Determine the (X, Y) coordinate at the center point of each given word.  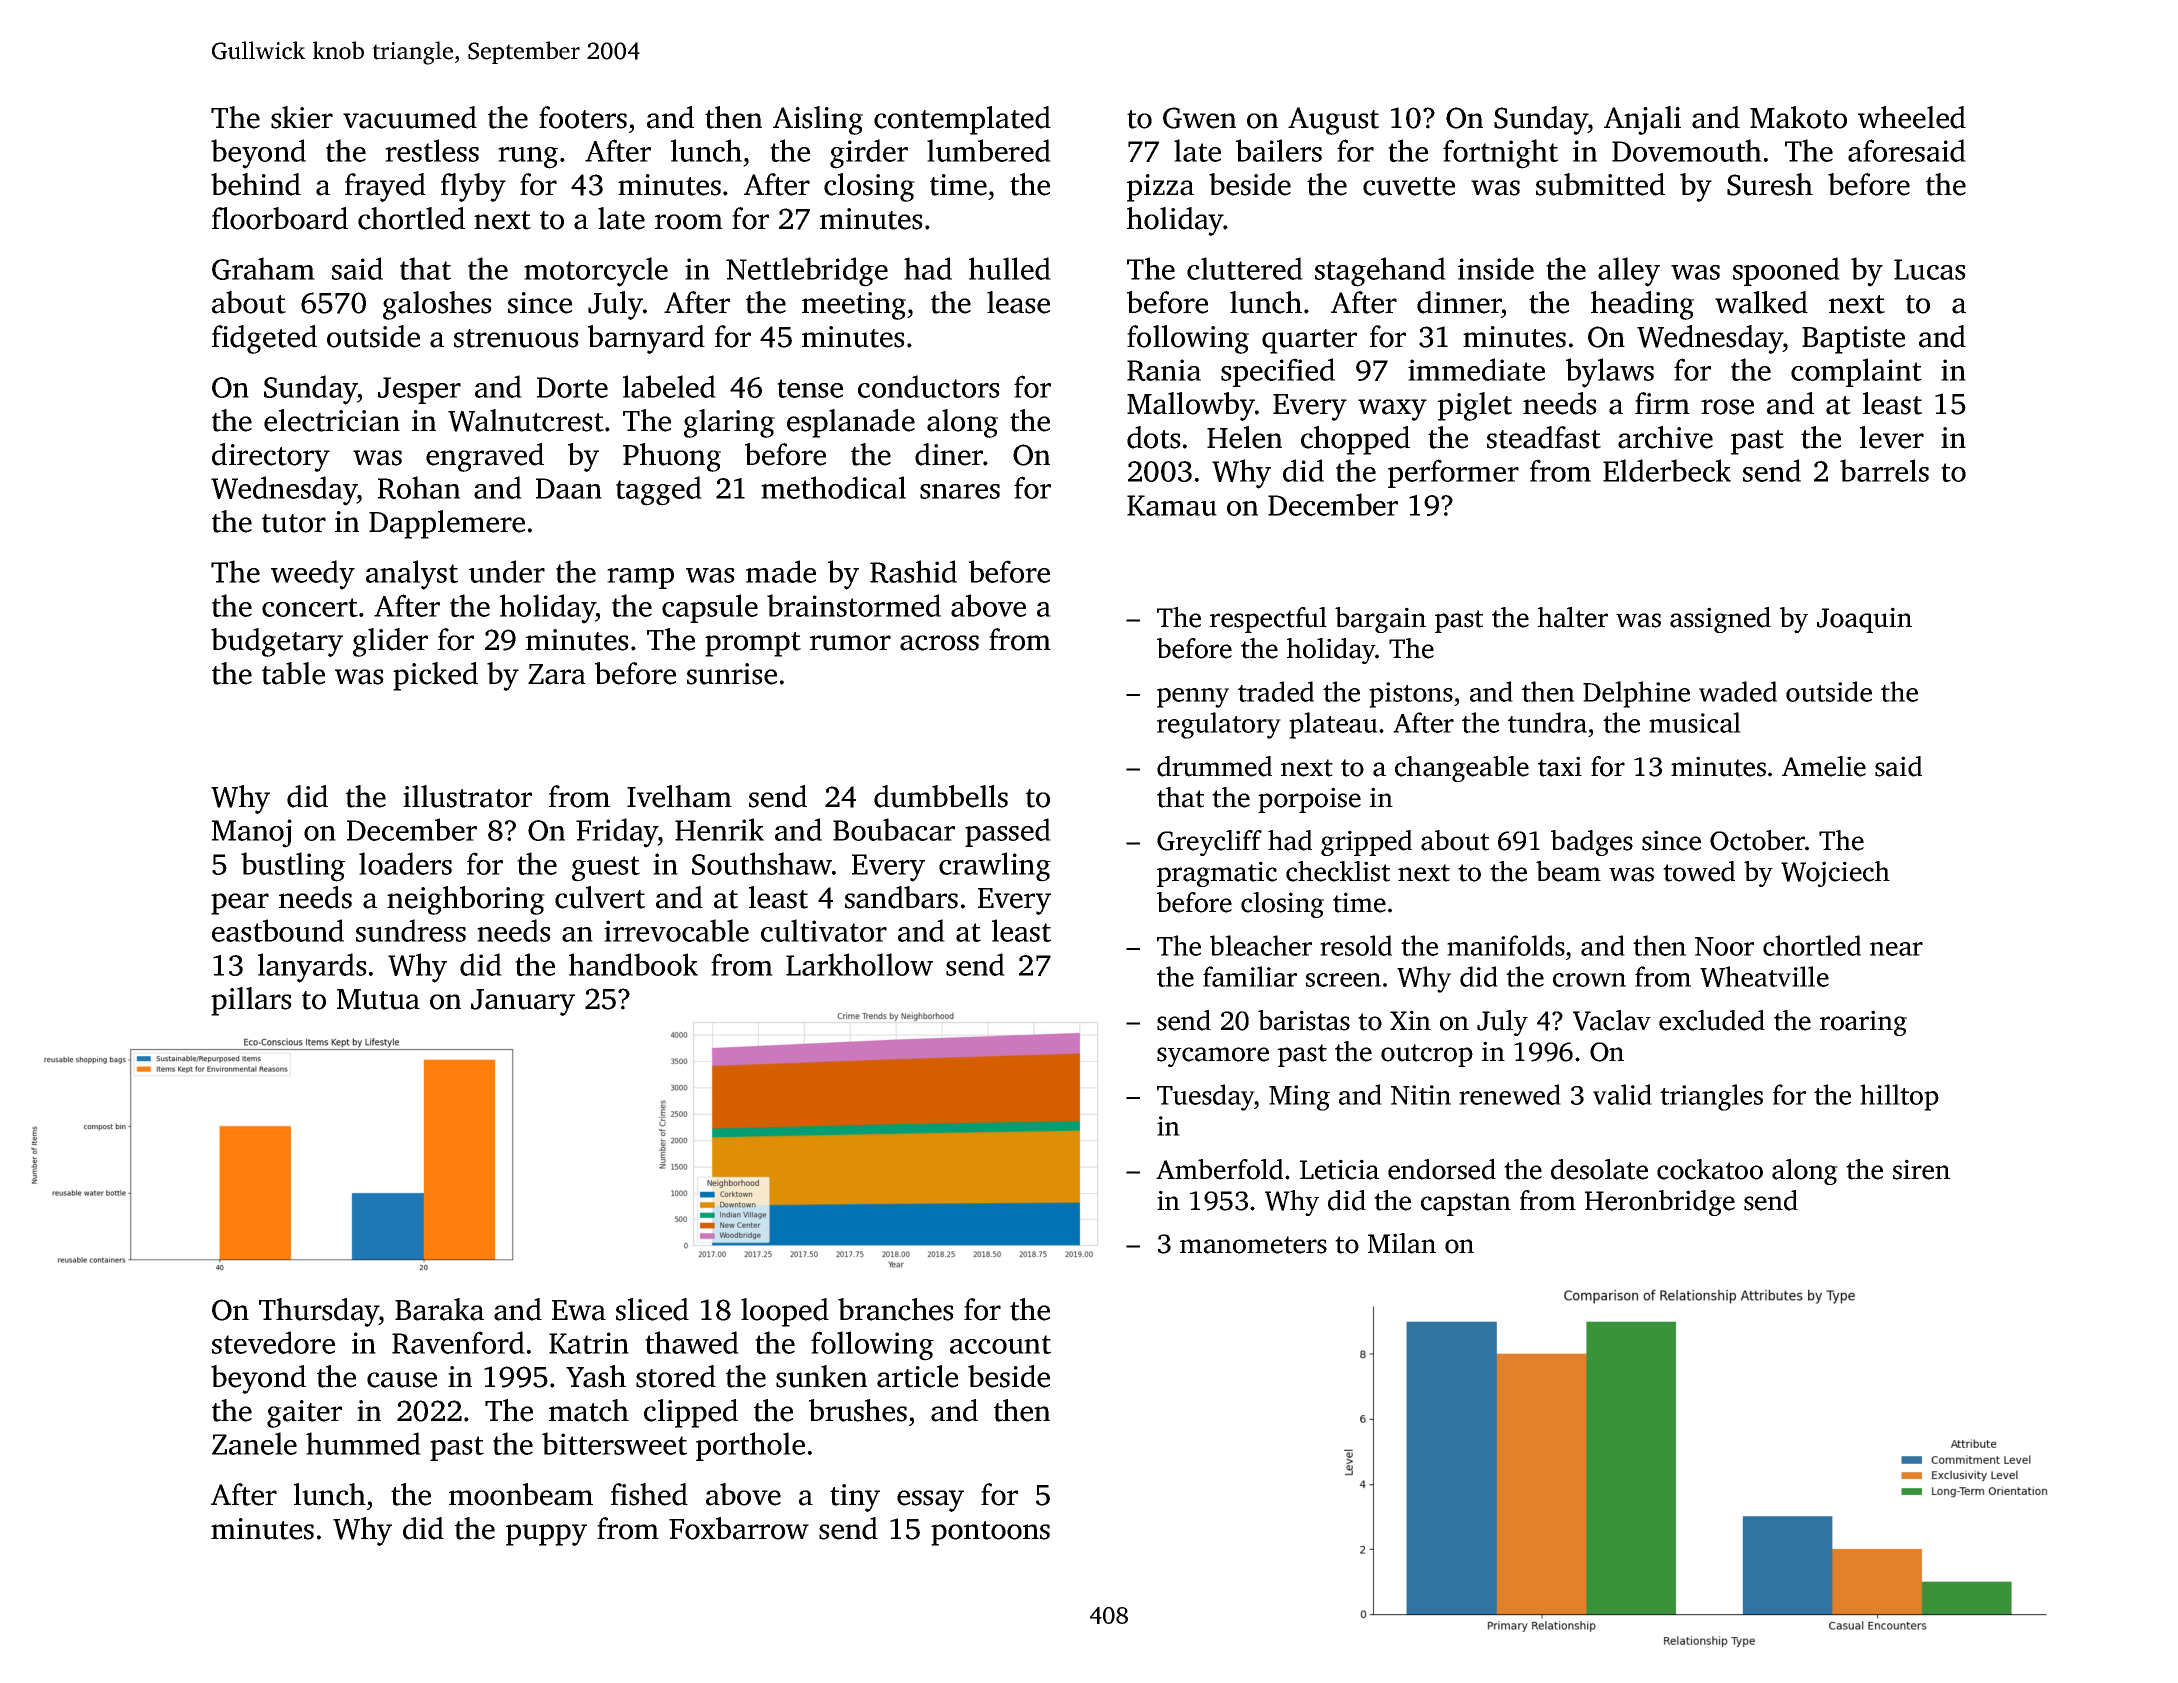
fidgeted (264, 339)
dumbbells (941, 796)
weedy (313, 575)
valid (1622, 1094)
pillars (251, 1001)
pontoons (990, 1533)
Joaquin (1864, 620)
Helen (1244, 437)
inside (1496, 268)
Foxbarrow (739, 1528)
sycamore (1213, 1057)
